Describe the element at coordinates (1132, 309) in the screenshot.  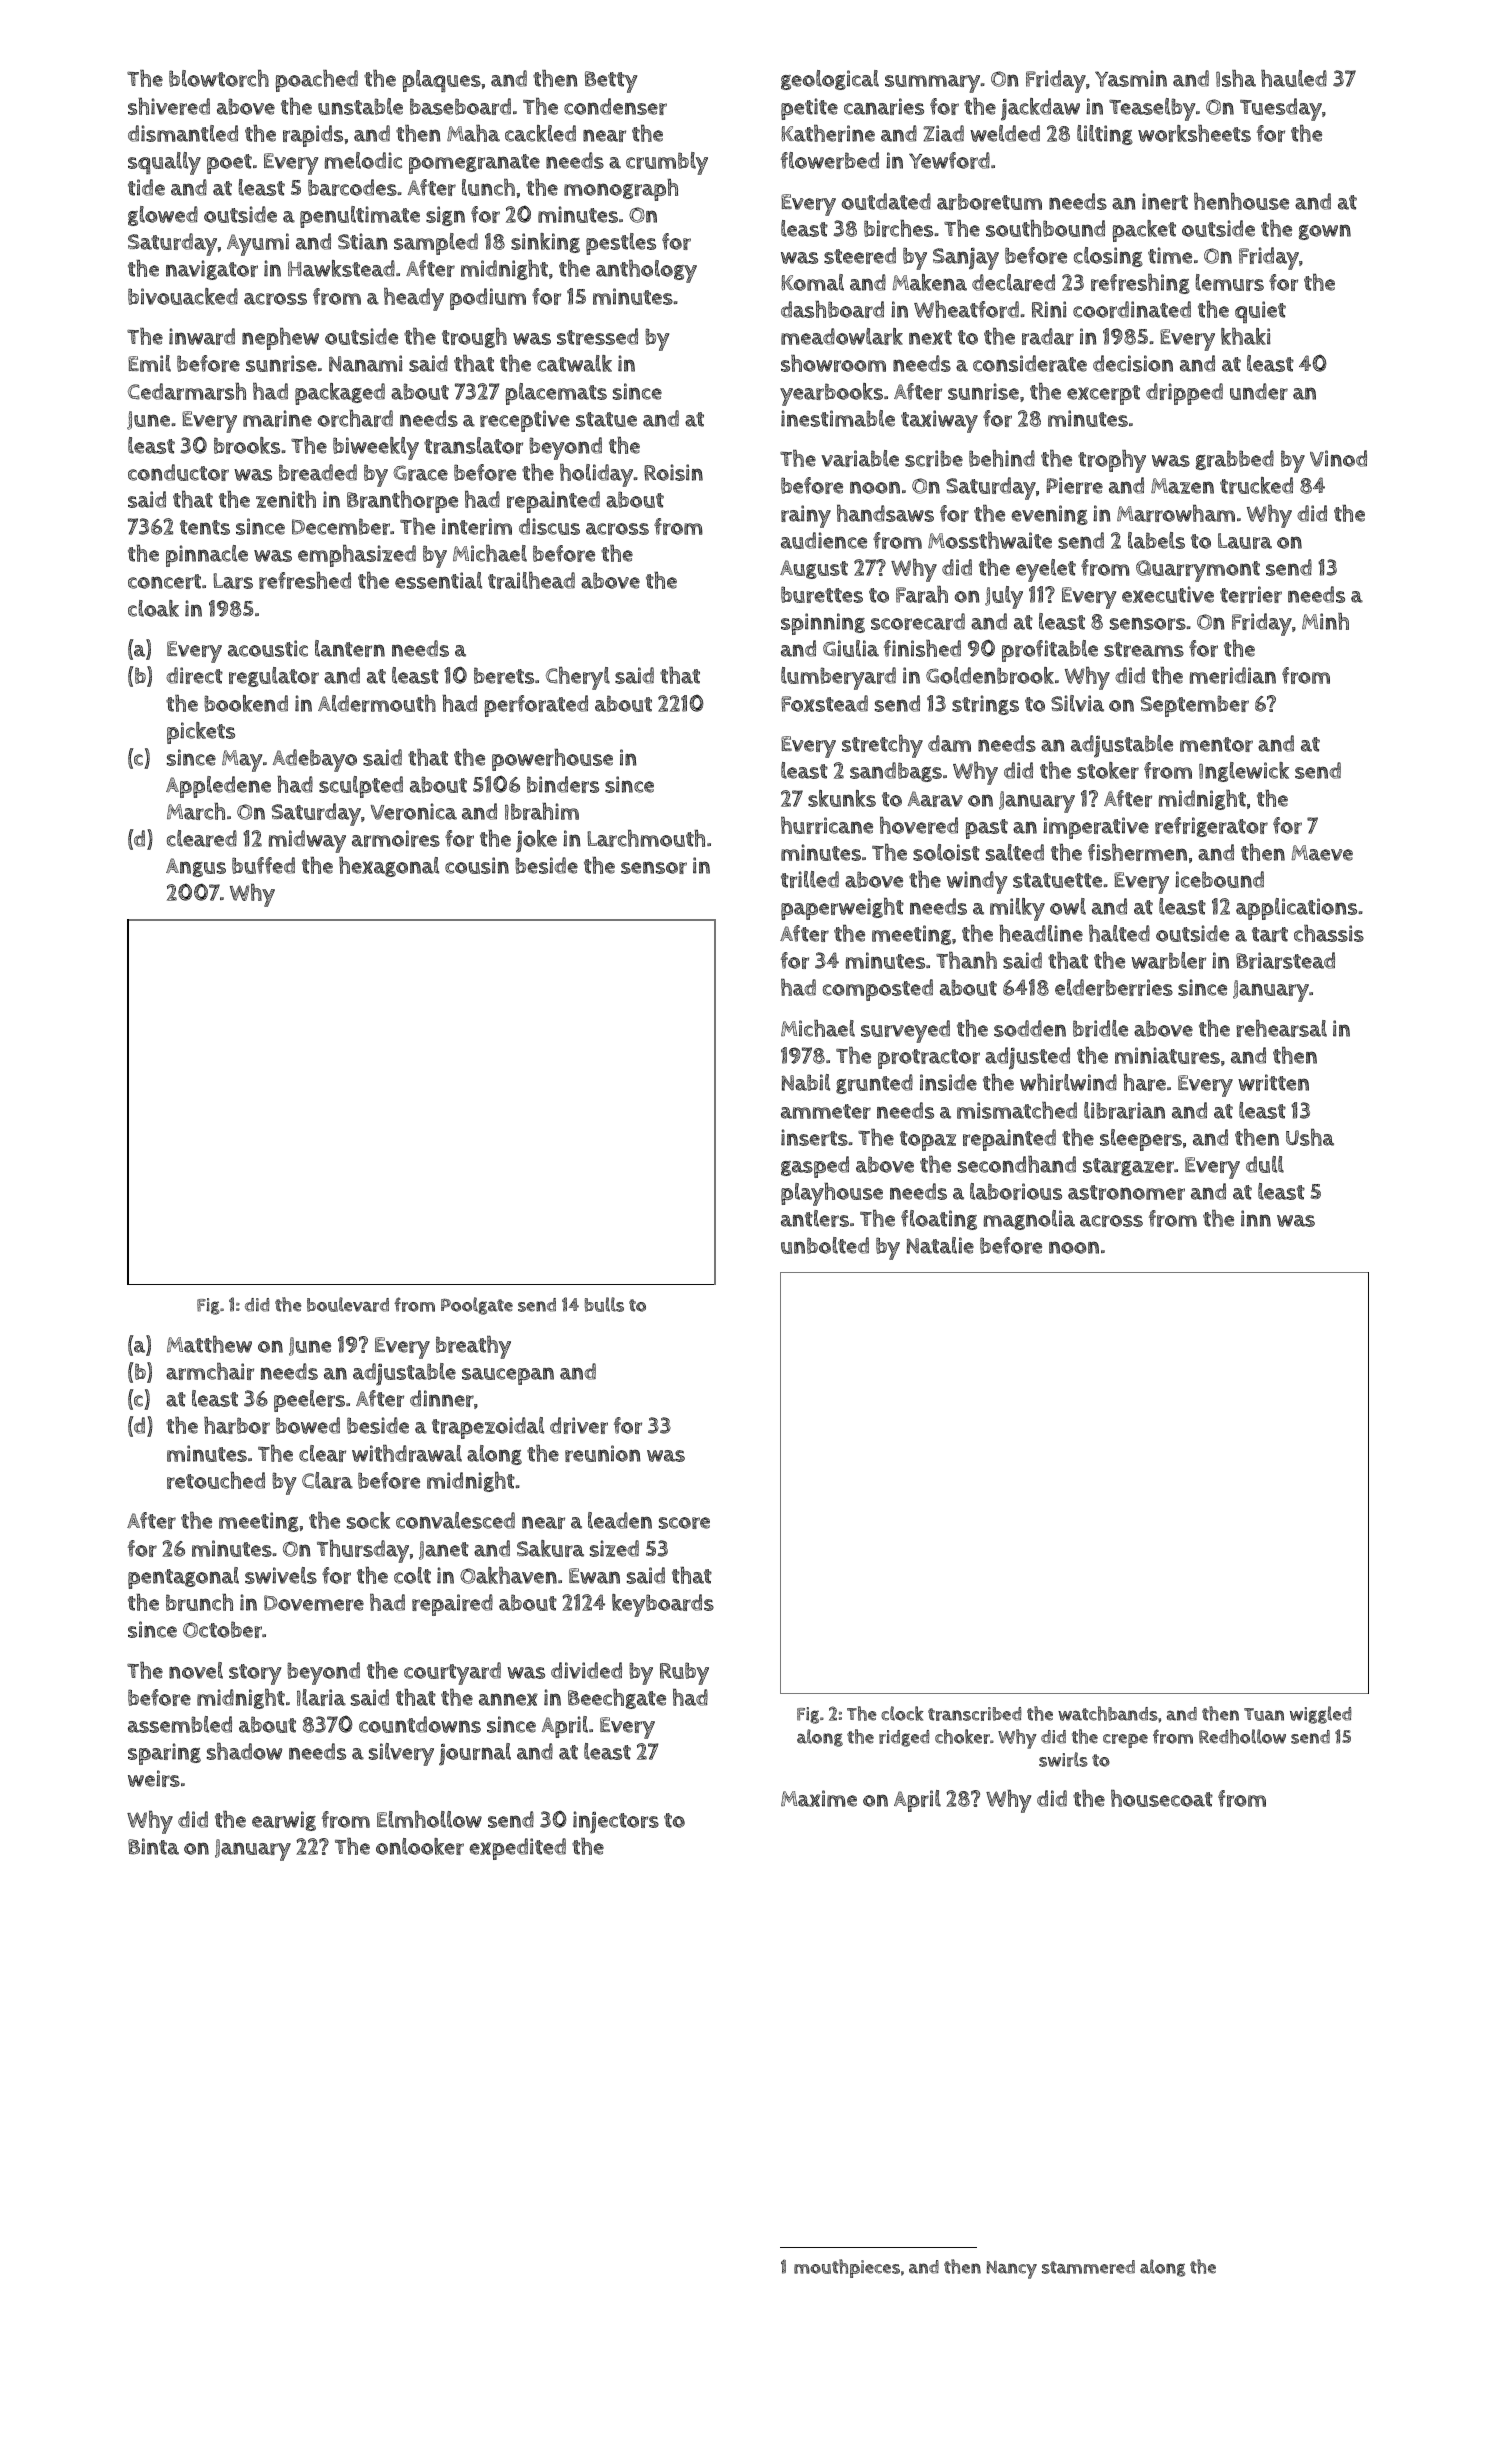
I see `coordinated` at that location.
